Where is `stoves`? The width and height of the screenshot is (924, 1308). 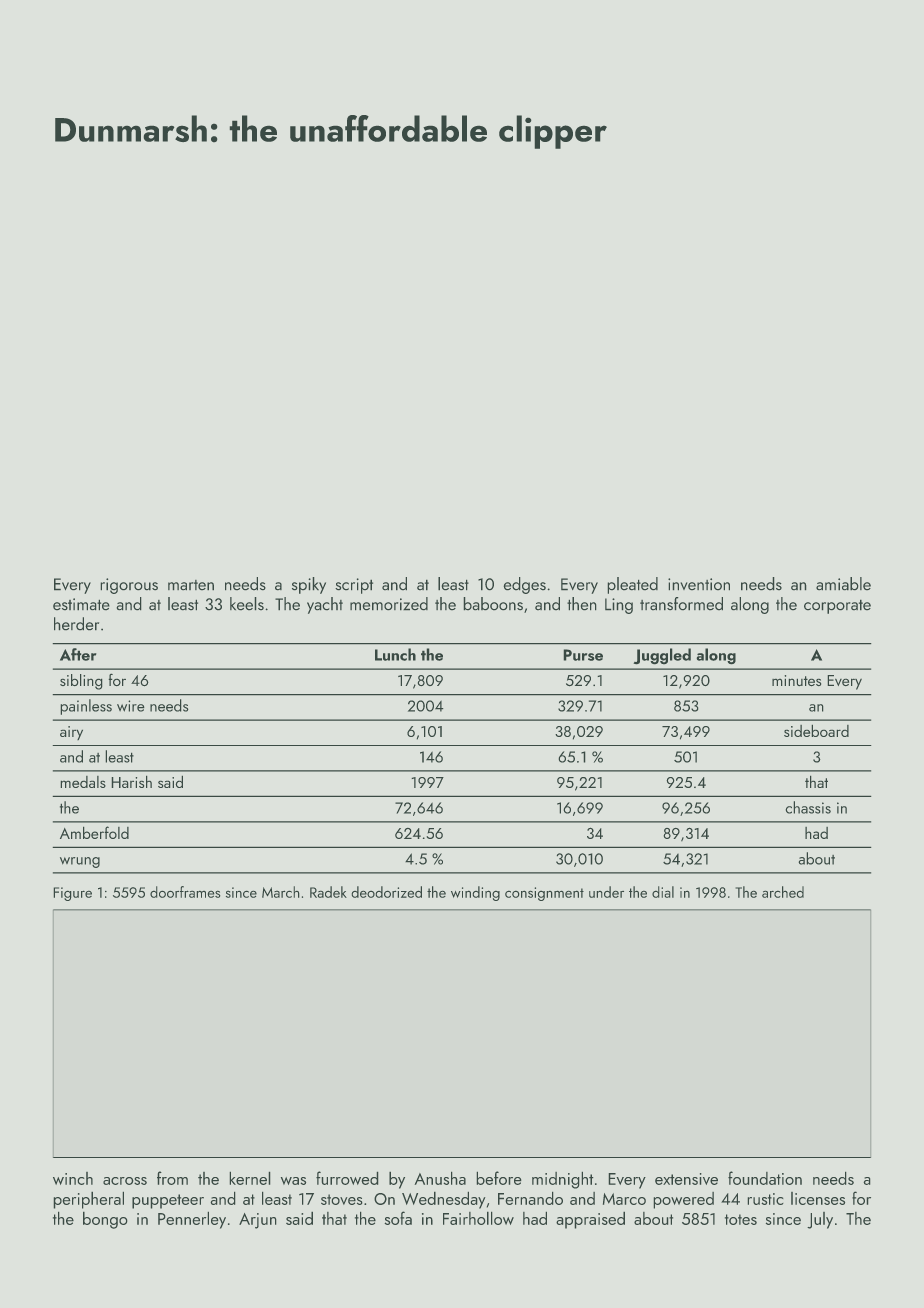
stoves is located at coordinates (342, 1199).
